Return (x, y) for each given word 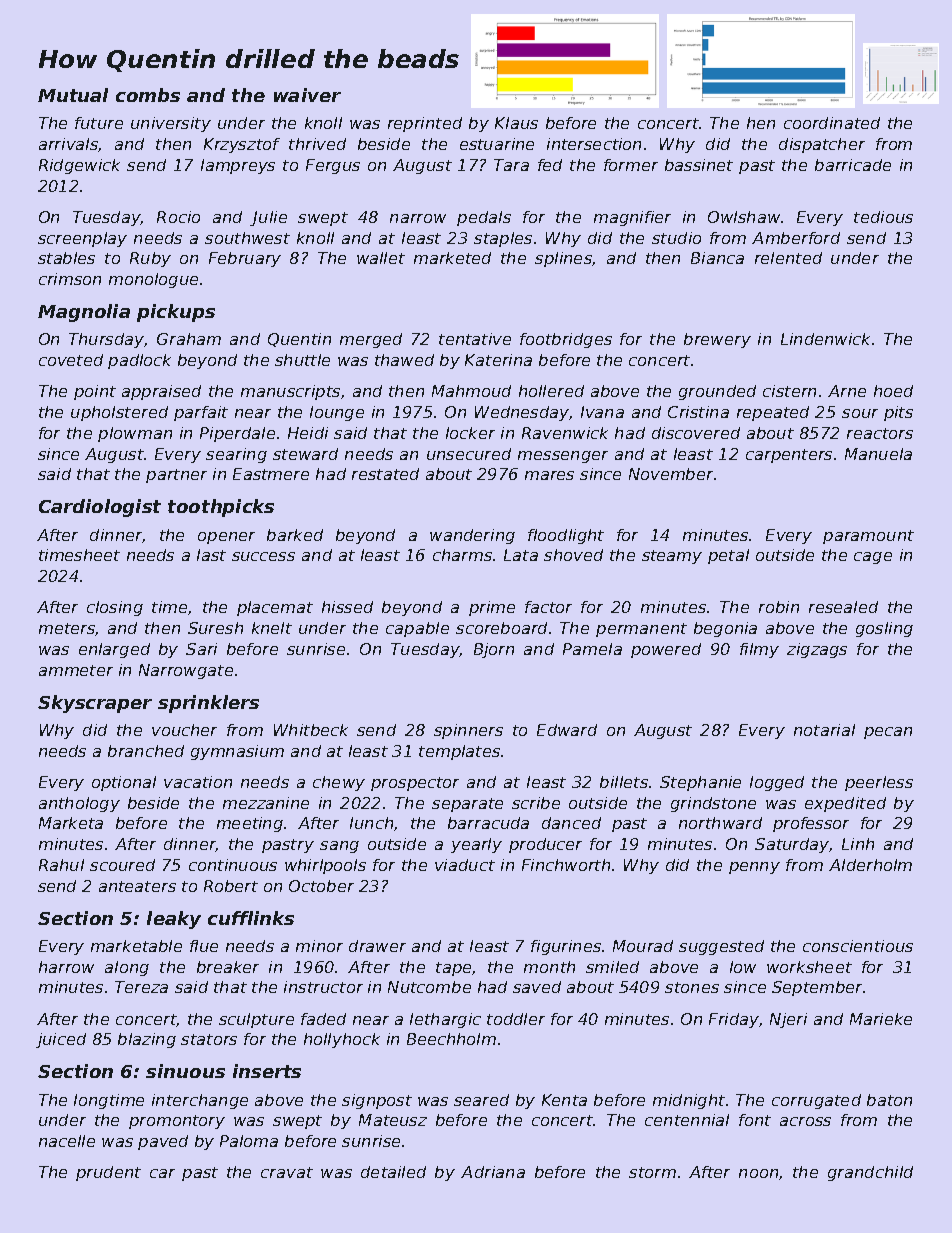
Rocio (178, 217)
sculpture (256, 1020)
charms (462, 555)
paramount (868, 537)
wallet (381, 258)
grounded (717, 392)
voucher (184, 730)
